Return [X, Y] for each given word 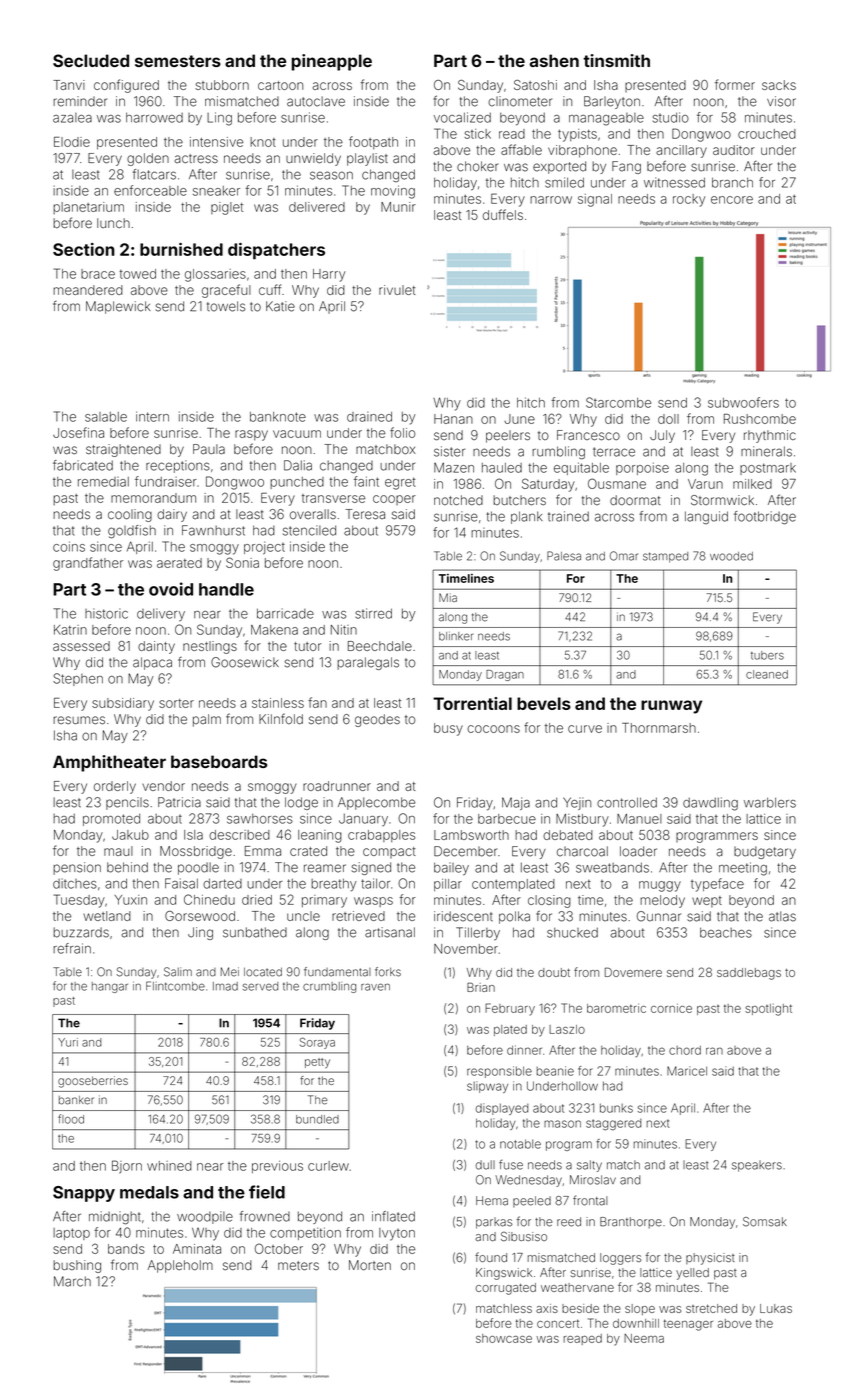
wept [707, 902]
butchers [519, 500]
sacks [779, 85]
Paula [209, 449]
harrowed [154, 117]
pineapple [332, 62]
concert [558, 1323]
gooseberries [93, 1082]
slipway [487, 1087]
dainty [156, 647]
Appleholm [180, 1266]
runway [671, 707]
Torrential [472, 703]
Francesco [588, 435]
